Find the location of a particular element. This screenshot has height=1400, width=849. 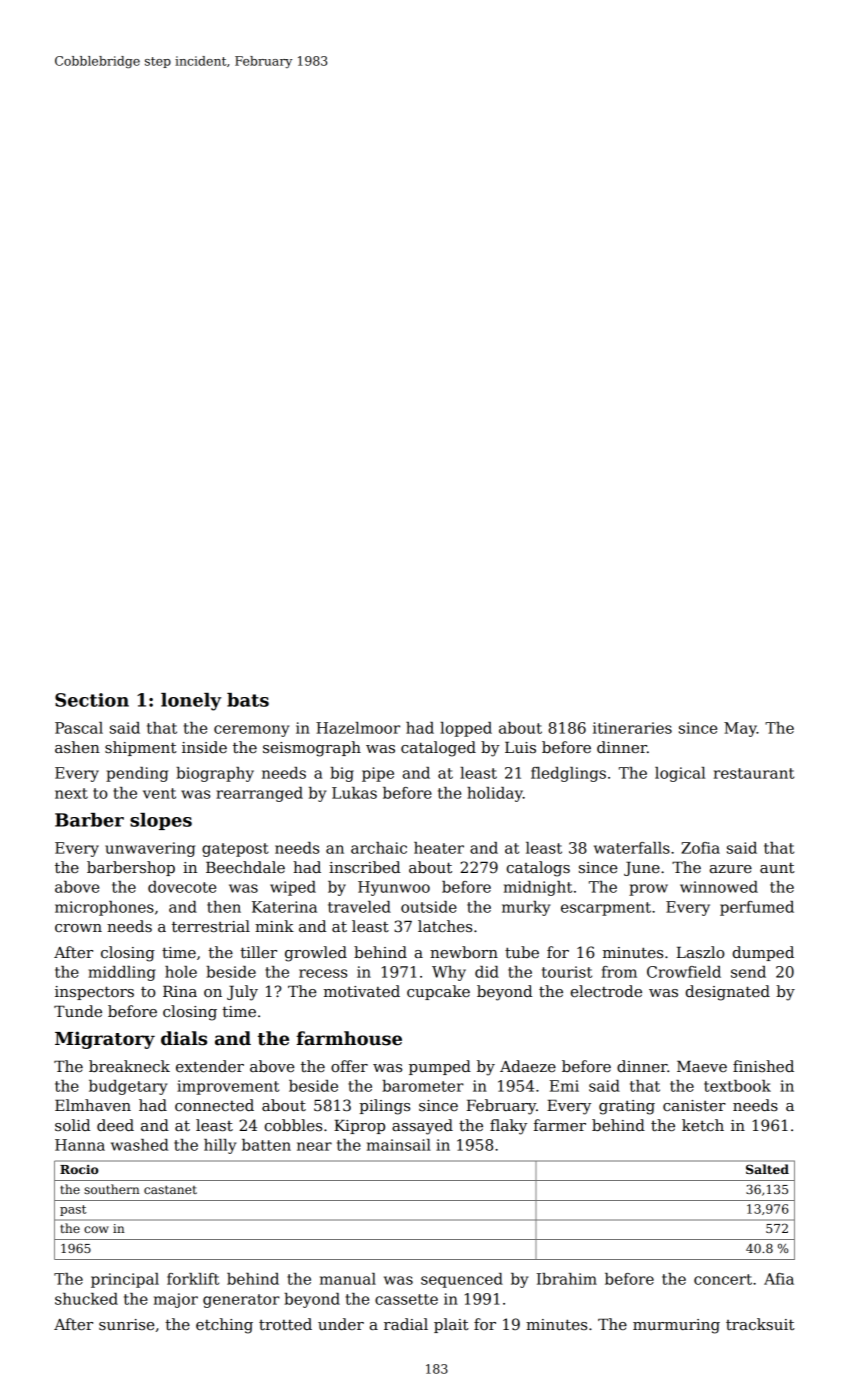

unwavering is located at coordinates (150, 849).
